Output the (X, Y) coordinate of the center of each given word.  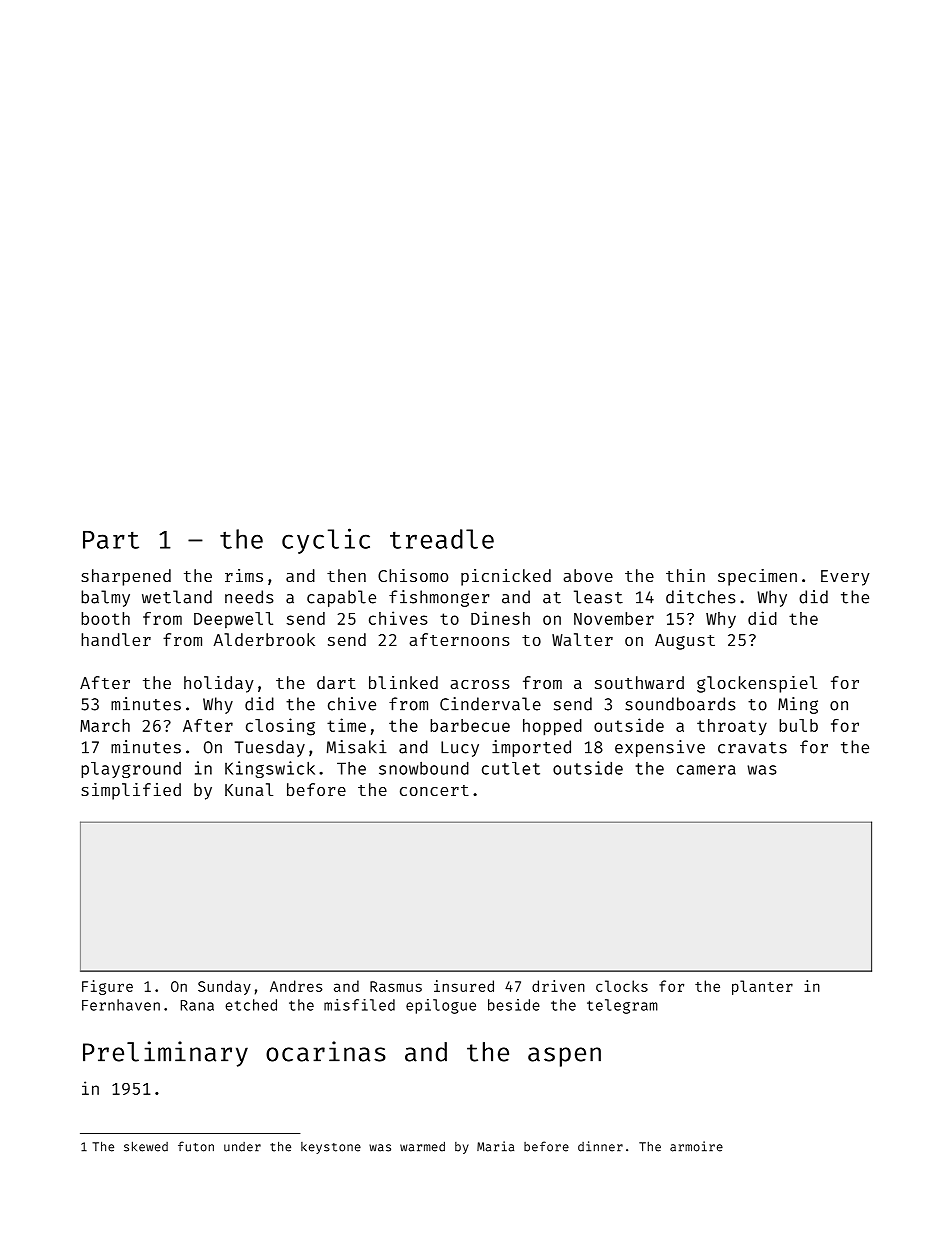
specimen (757, 577)
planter (762, 987)
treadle (442, 539)
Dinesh (500, 618)
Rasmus (396, 986)
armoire (696, 1146)
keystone (331, 1148)
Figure (107, 987)
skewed (146, 1146)
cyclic (326, 541)
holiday (219, 684)
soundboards (680, 704)
